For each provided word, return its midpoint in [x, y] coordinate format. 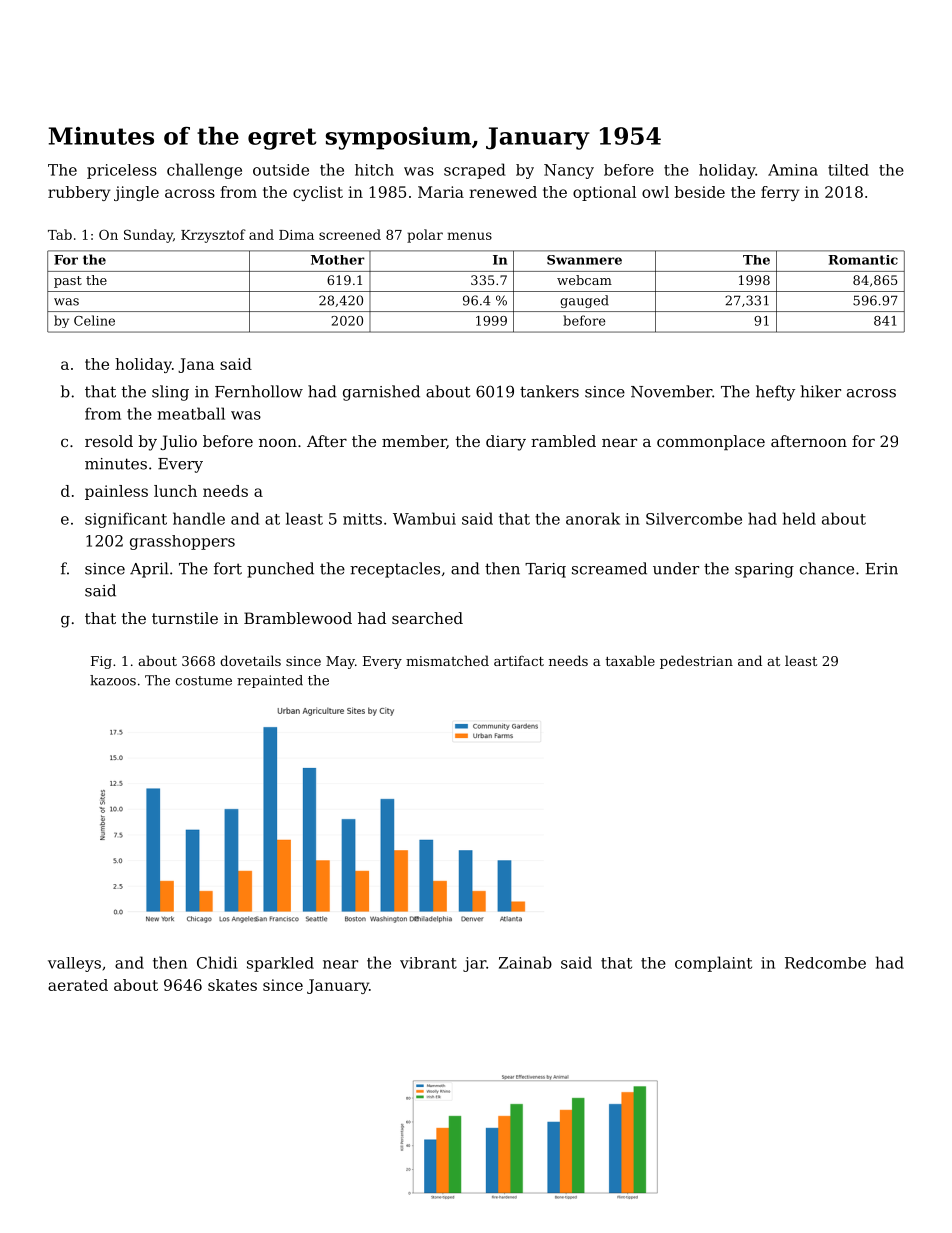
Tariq [545, 570]
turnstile [185, 618]
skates [232, 985]
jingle [136, 193]
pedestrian [696, 662]
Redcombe [825, 963]
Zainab [525, 962]
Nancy [569, 171]
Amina [793, 170]
